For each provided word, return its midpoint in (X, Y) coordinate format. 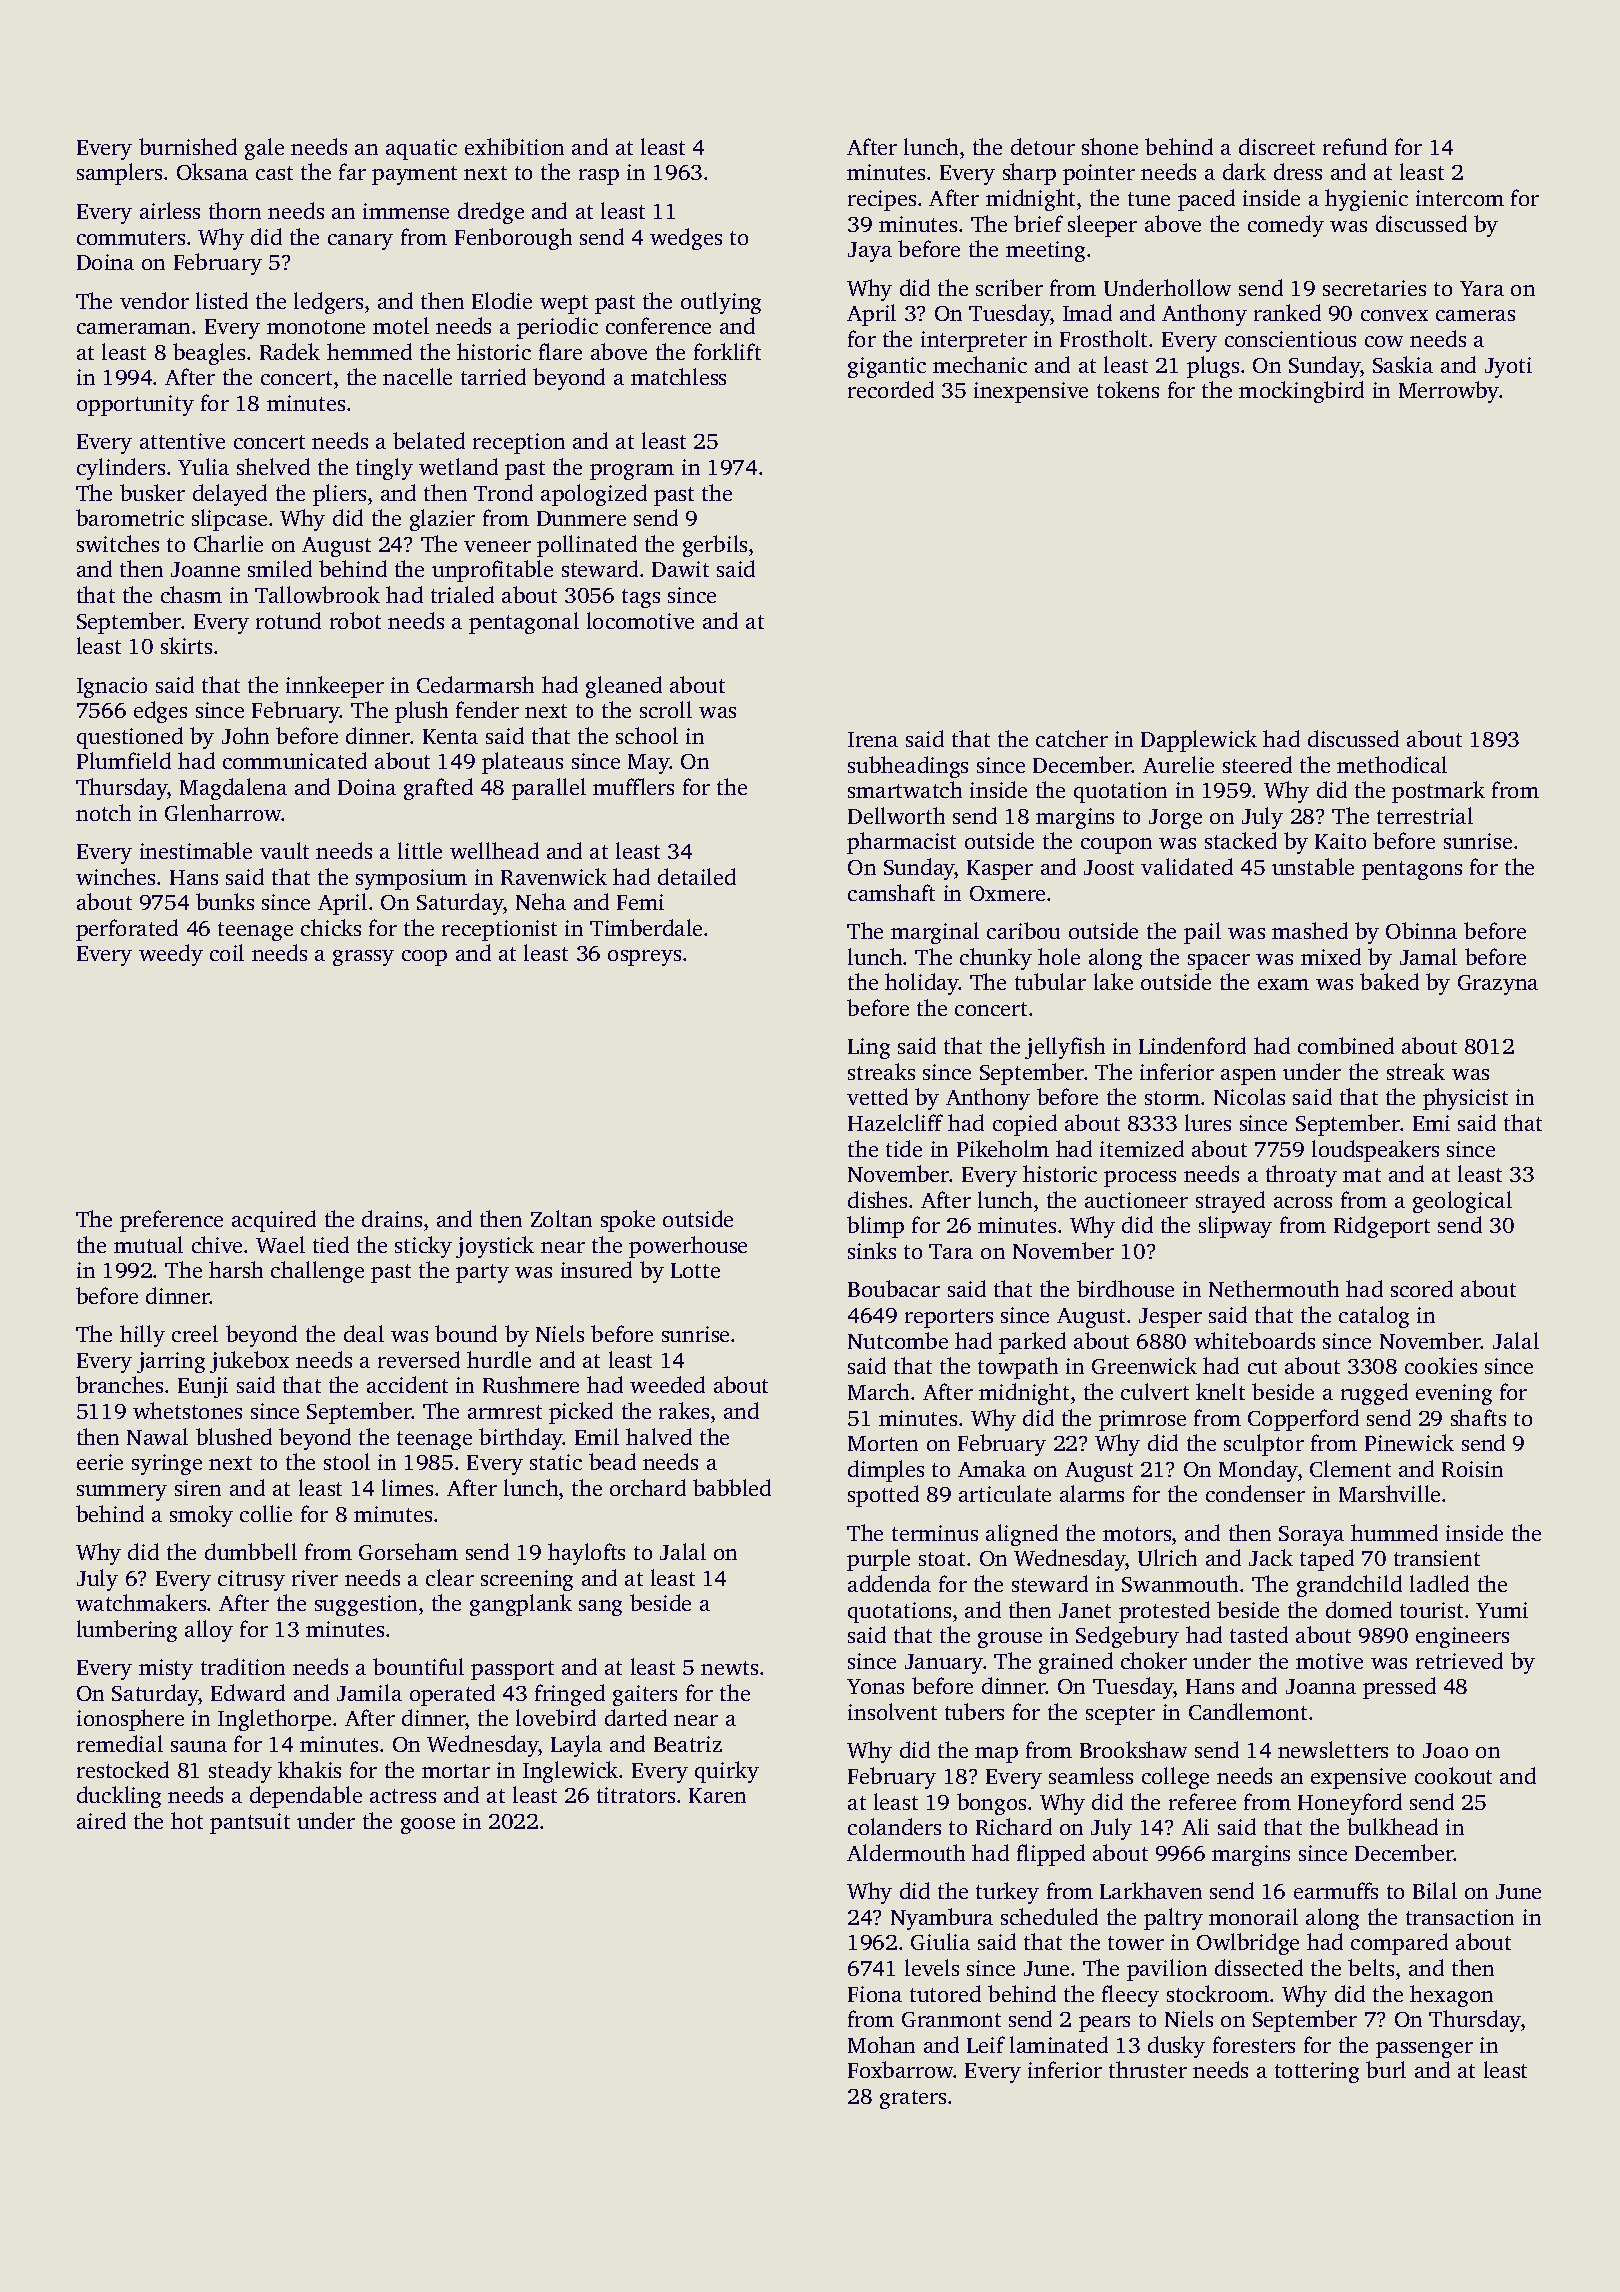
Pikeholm (1003, 1148)
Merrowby (1449, 392)
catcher (1072, 738)
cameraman (133, 328)
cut (1262, 1367)
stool (347, 1461)
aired (101, 1820)
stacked (1241, 840)
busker (152, 492)
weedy (171, 955)
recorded (891, 389)
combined (1346, 1045)
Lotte (695, 1270)
